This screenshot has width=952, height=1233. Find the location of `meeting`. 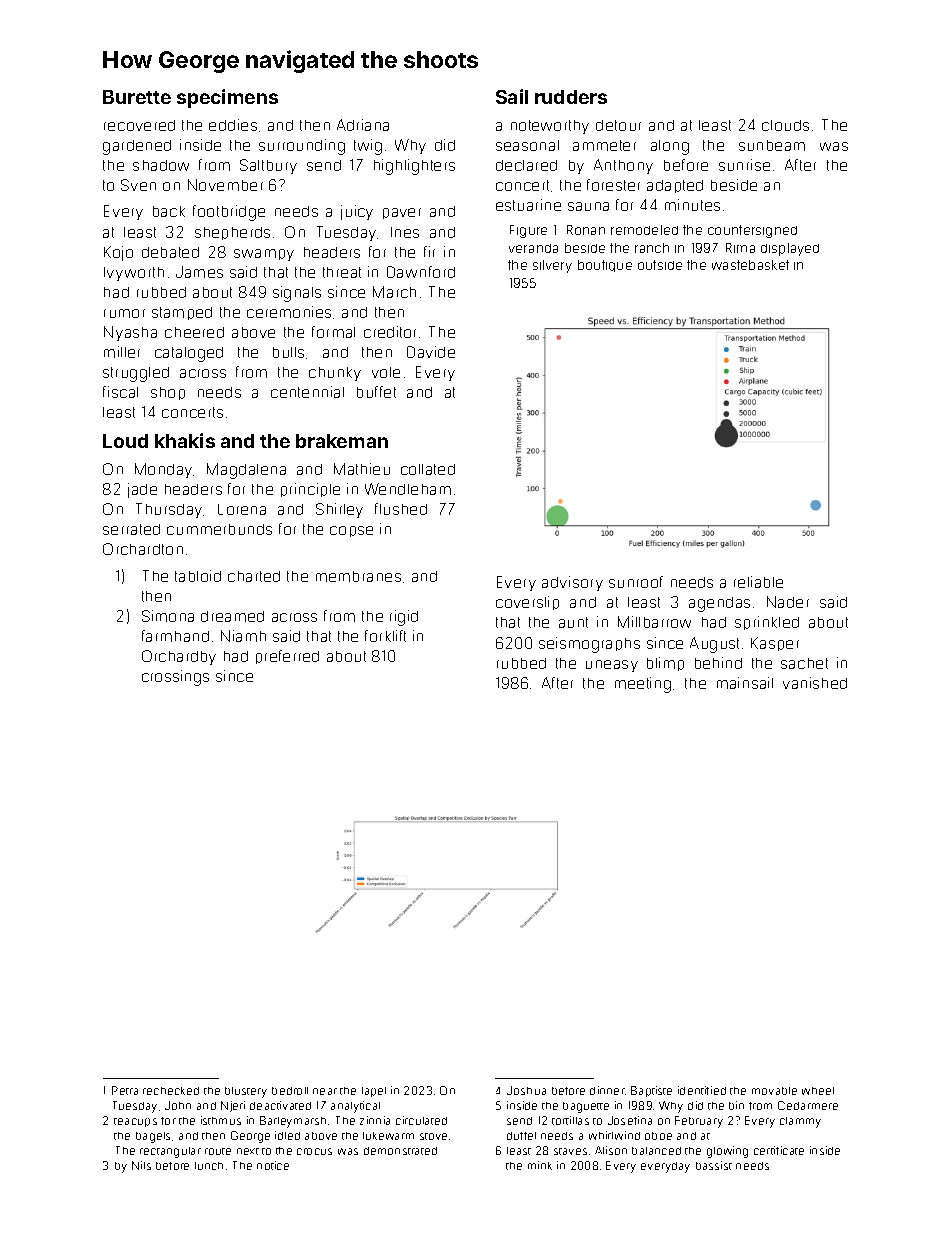

meeting is located at coordinates (643, 685).
